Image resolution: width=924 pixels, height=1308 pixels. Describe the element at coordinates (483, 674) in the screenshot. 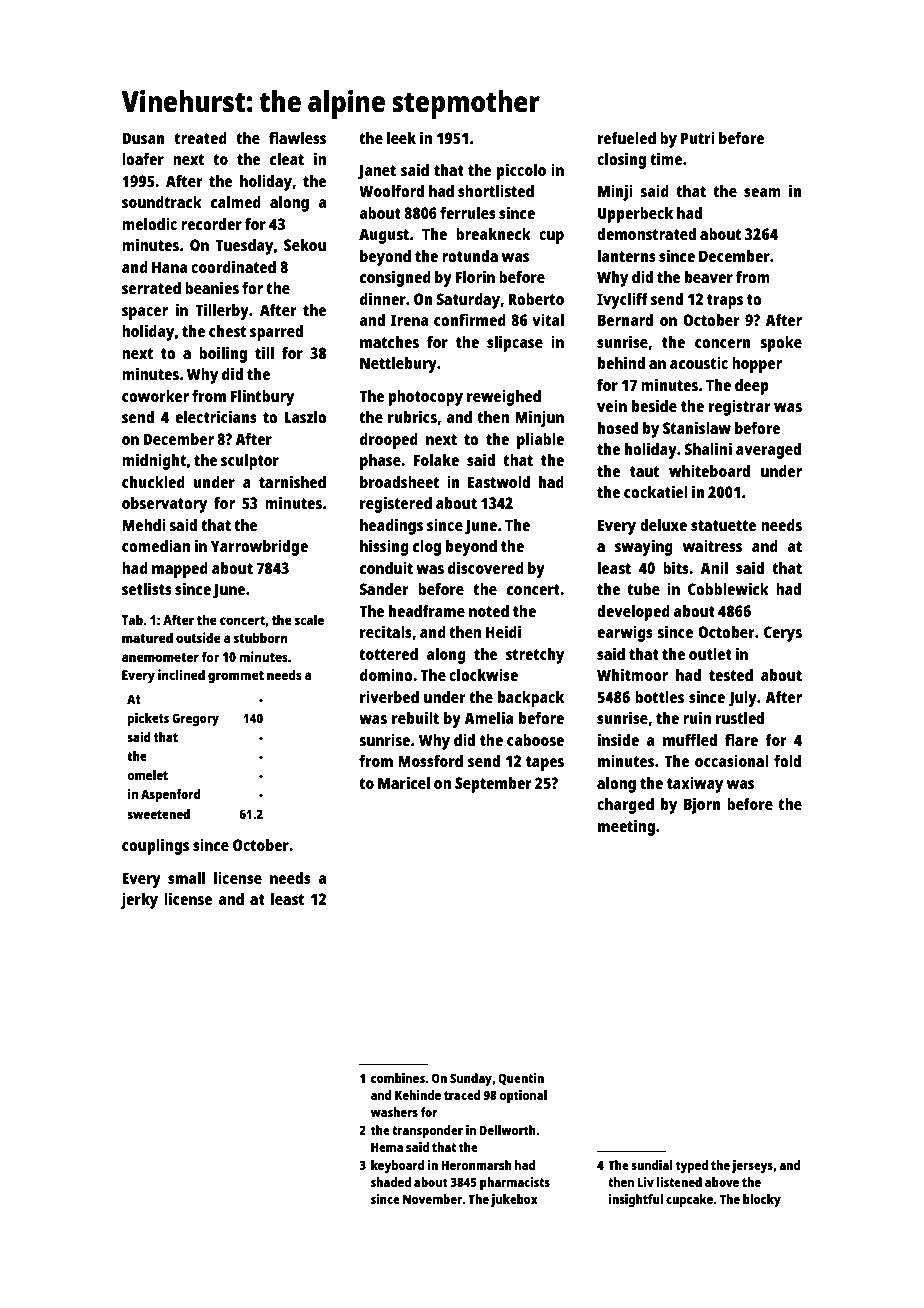

I see `clockwise` at that location.
